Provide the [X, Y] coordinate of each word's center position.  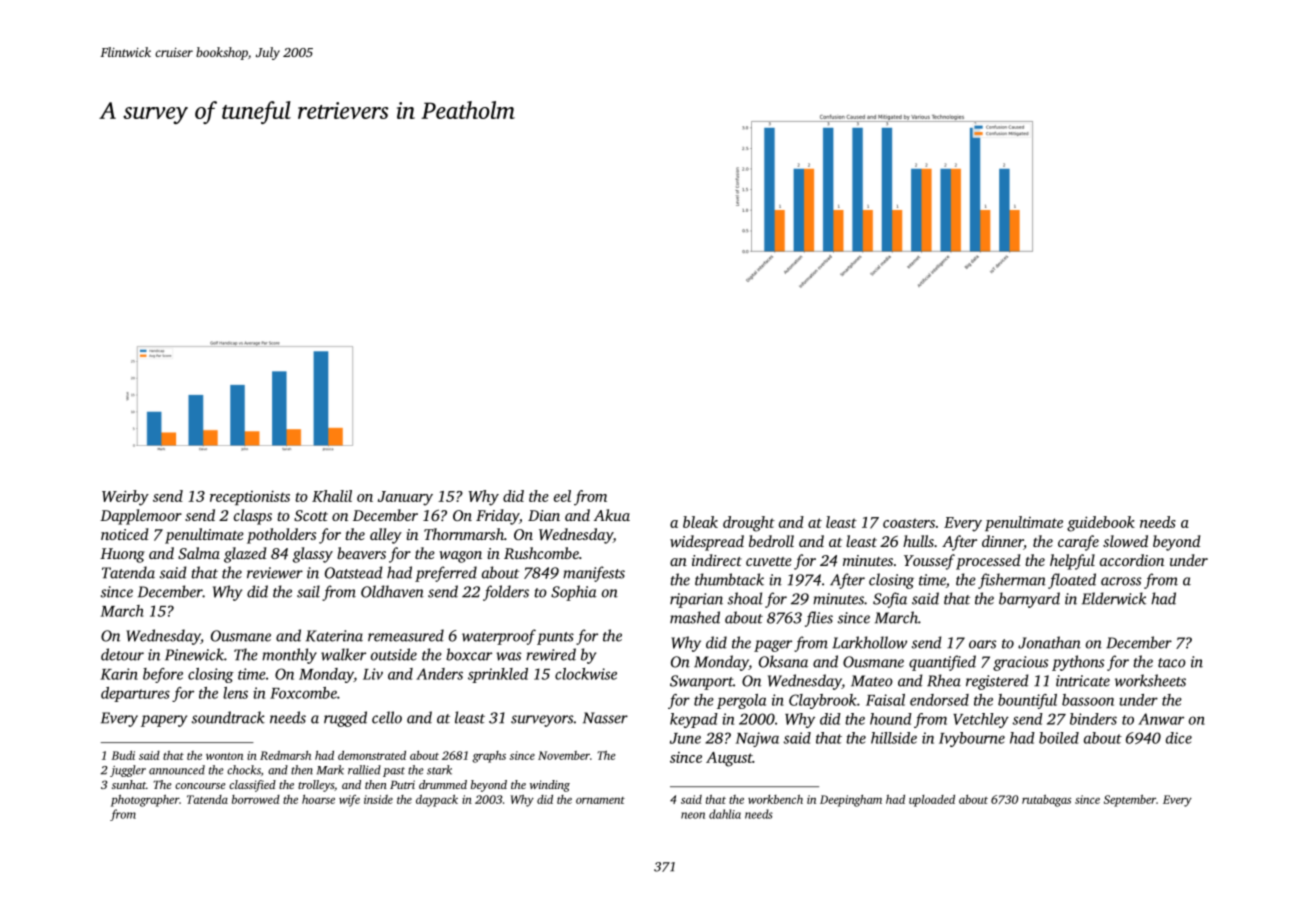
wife [349, 801]
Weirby [125, 498]
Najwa [757, 739]
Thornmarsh [464, 534]
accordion [1132, 560]
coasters [909, 523]
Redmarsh [285, 755]
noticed [125, 534]
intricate [1083, 681]
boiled [1059, 738]
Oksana [783, 661]
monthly [289, 656]
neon [693, 815]
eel [562, 496]
